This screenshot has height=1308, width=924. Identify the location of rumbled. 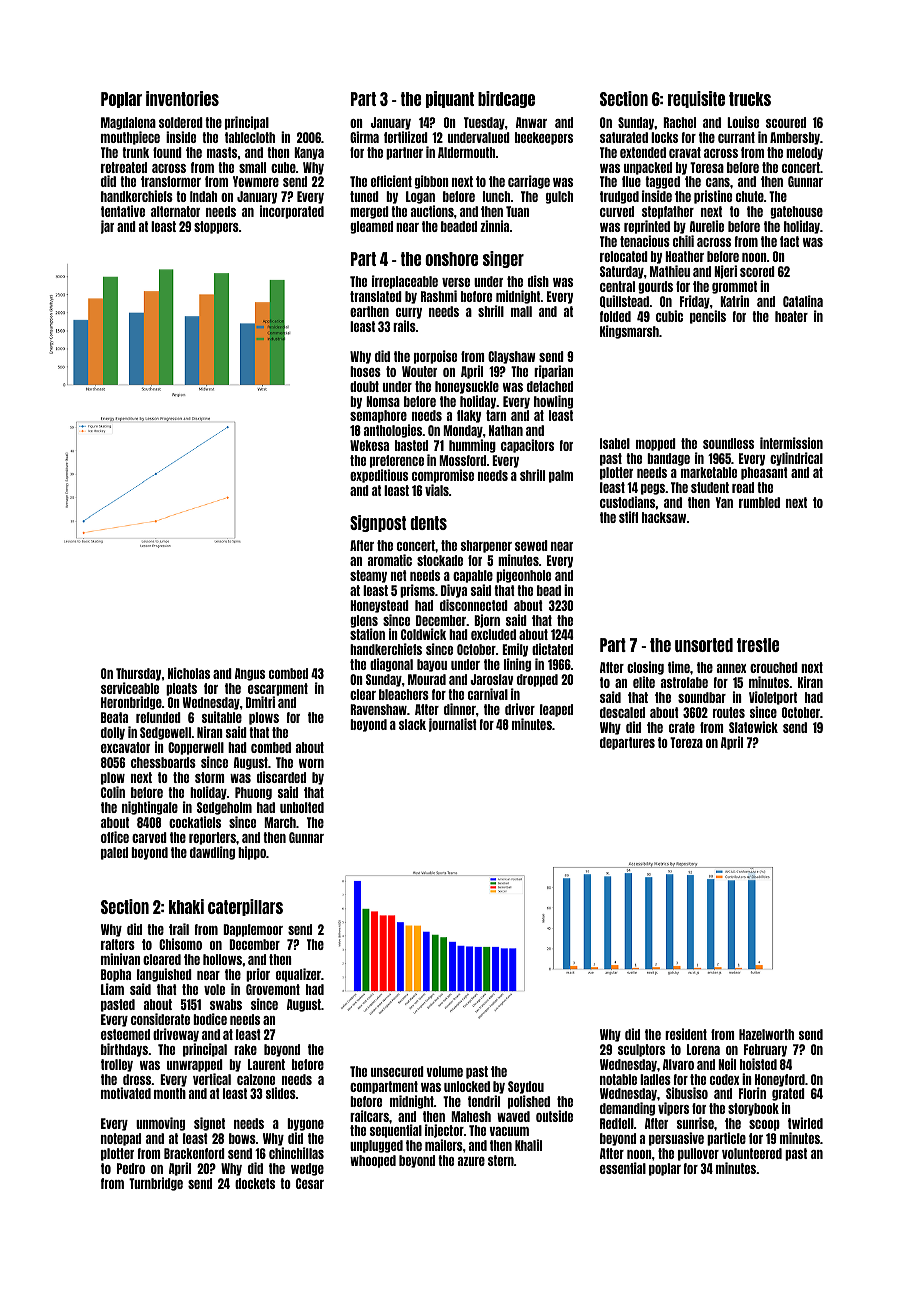
(759, 502).
